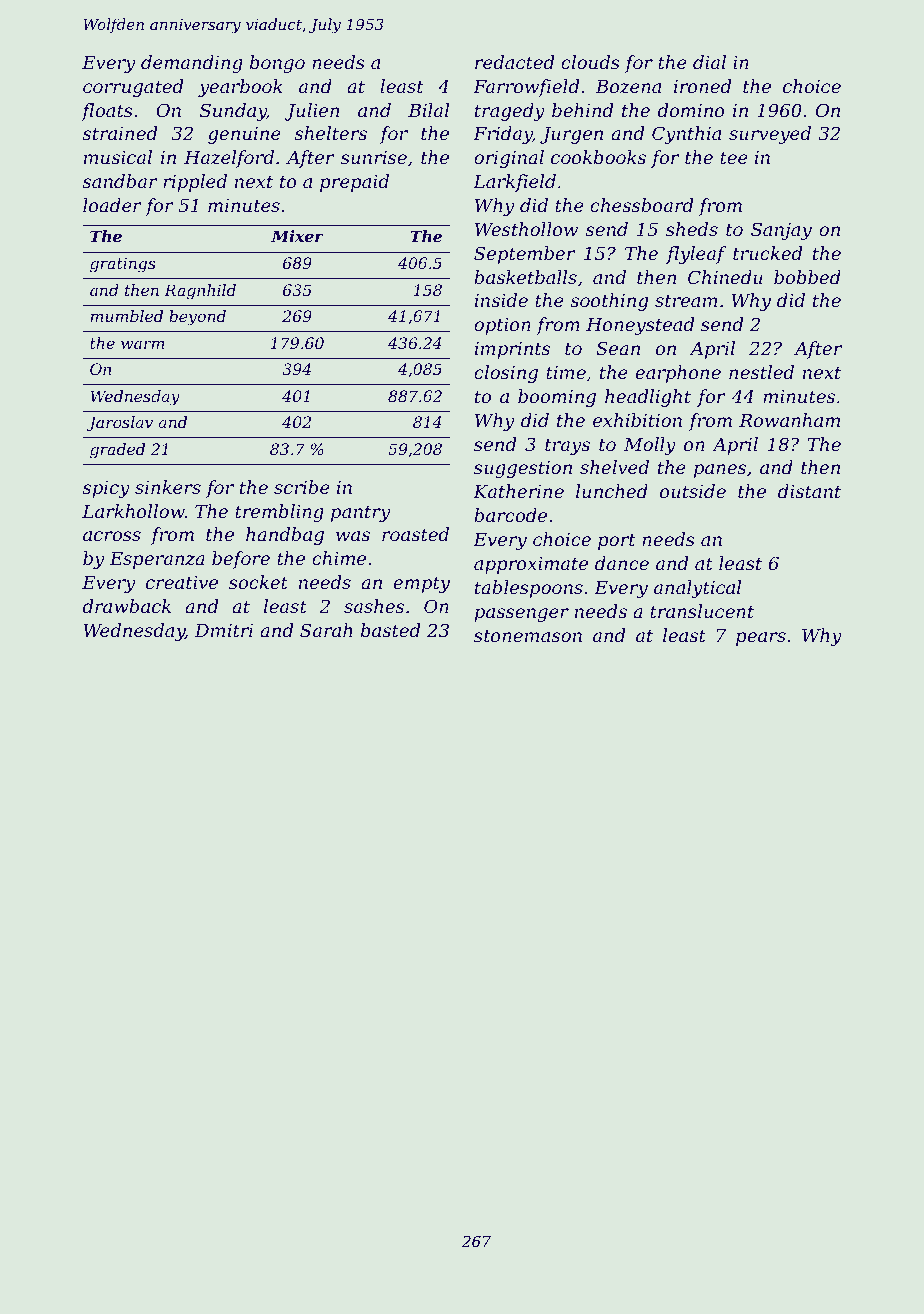 This screenshot has height=1314, width=924. I want to click on mumbled, so click(126, 316).
